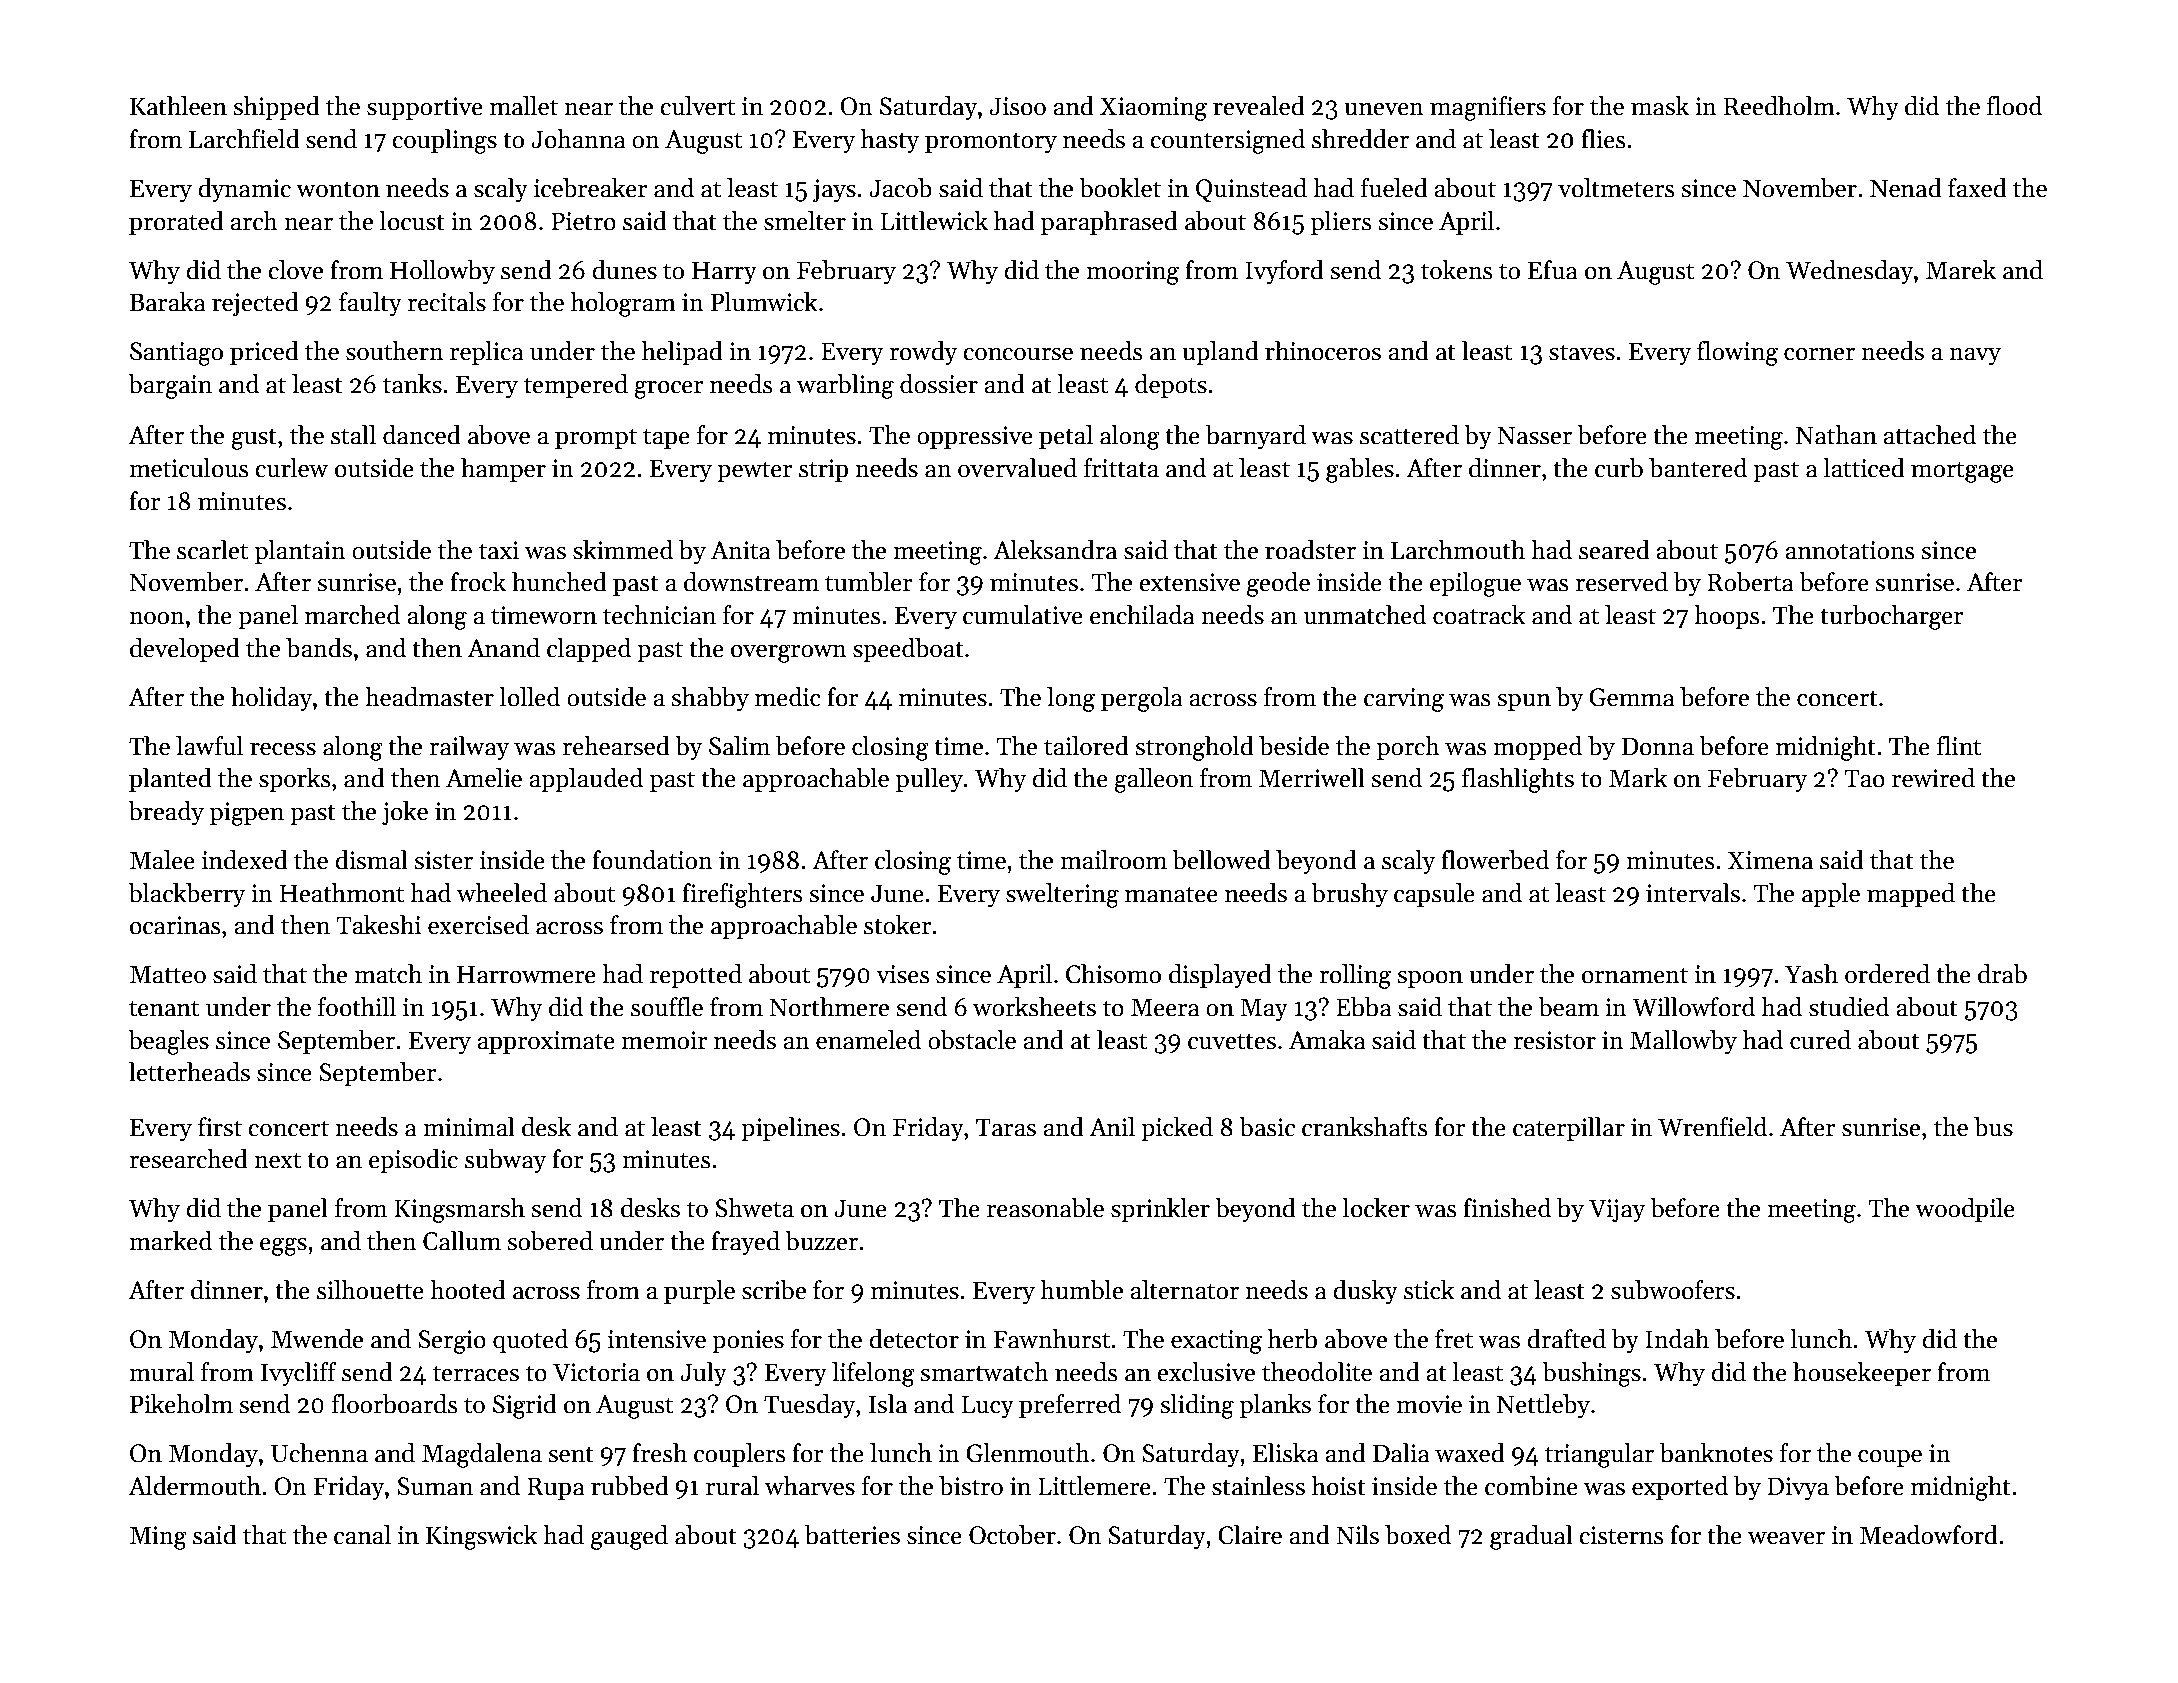 The image size is (2178, 1683). Describe the element at coordinates (1531, 1537) in the page. I see `gradual` at that location.
